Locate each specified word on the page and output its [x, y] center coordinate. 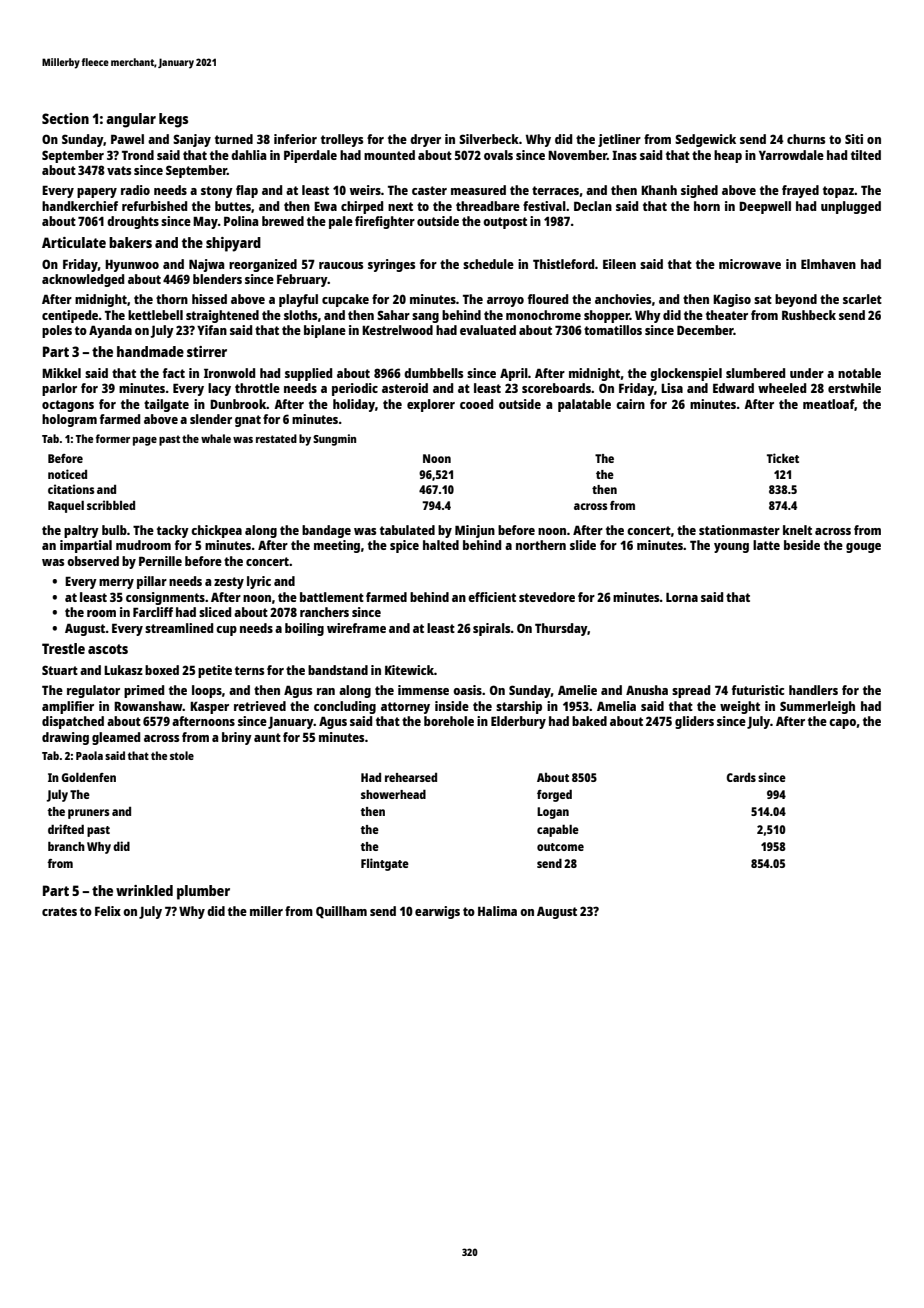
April [514, 374]
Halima [497, 911]
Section [65, 118]
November [577, 155]
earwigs [437, 912]
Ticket [783, 458]
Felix [108, 911]
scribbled [111, 505]
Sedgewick [705, 140]
